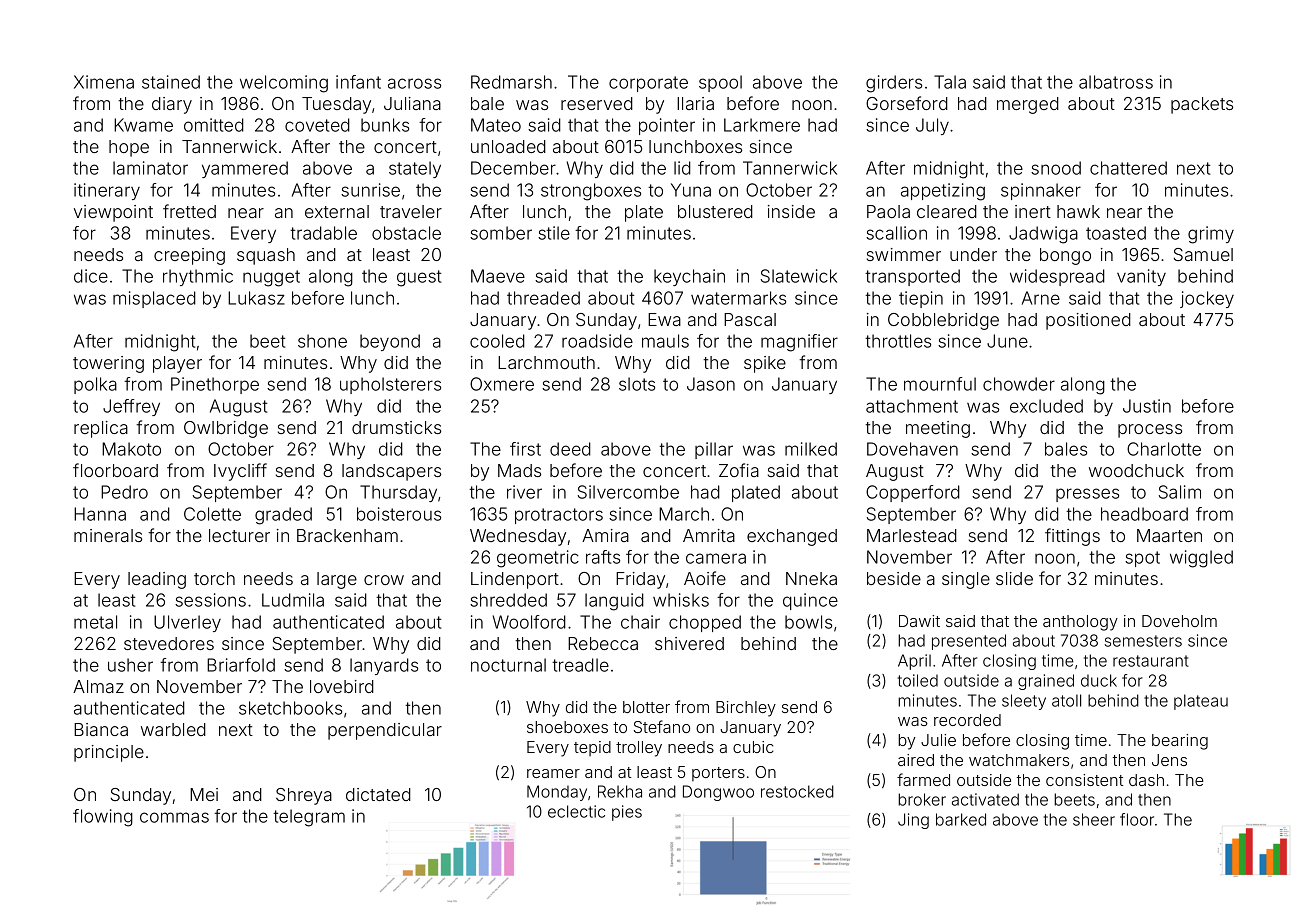  What do you see at coordinates (711, 384) in the image?
I see `Jason` at bounding box center [711, 384].
